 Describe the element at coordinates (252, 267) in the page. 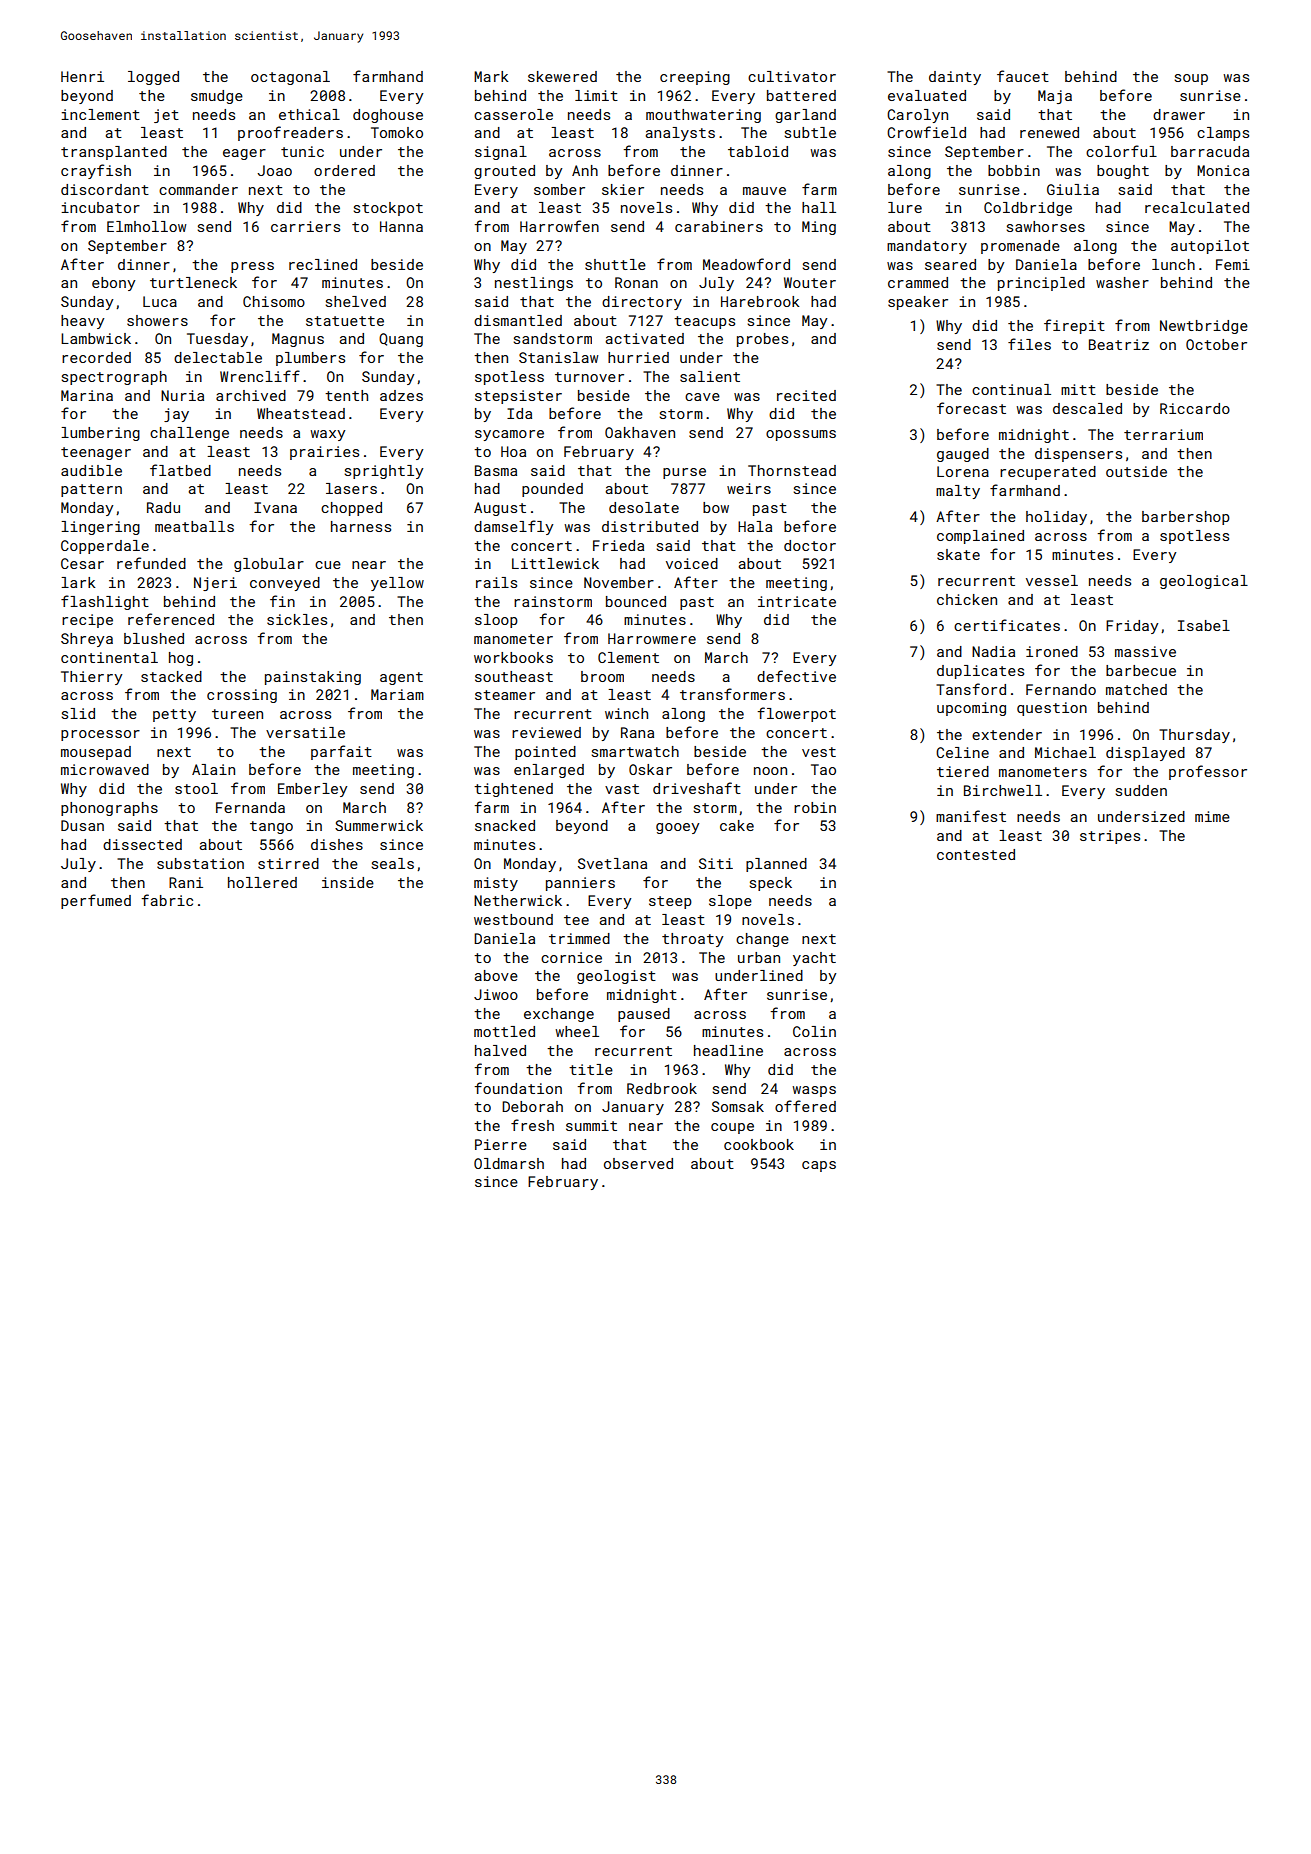

I see `press` at that location.
